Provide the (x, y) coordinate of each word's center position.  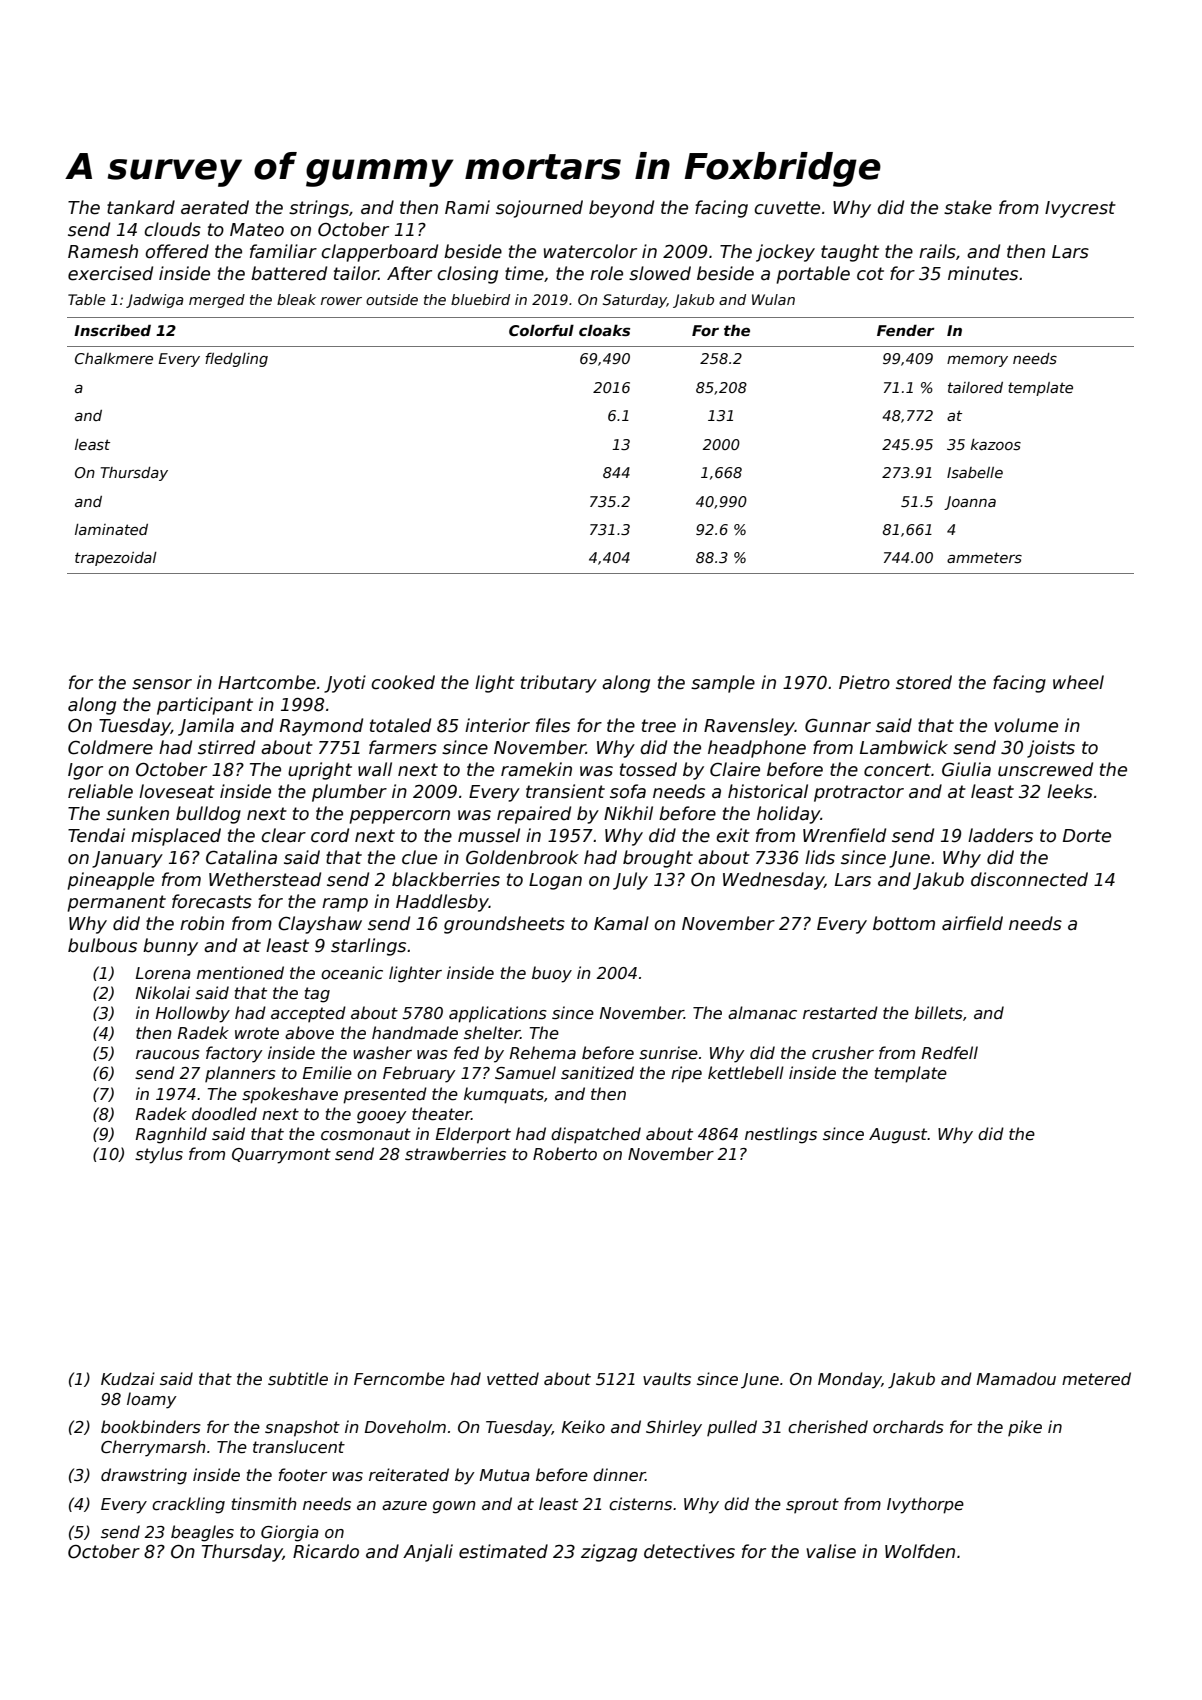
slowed (660, 273)
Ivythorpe (925, 1505)
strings (319, 209)
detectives (689, 1551)
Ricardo (326, 1551)
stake (968, 207)
